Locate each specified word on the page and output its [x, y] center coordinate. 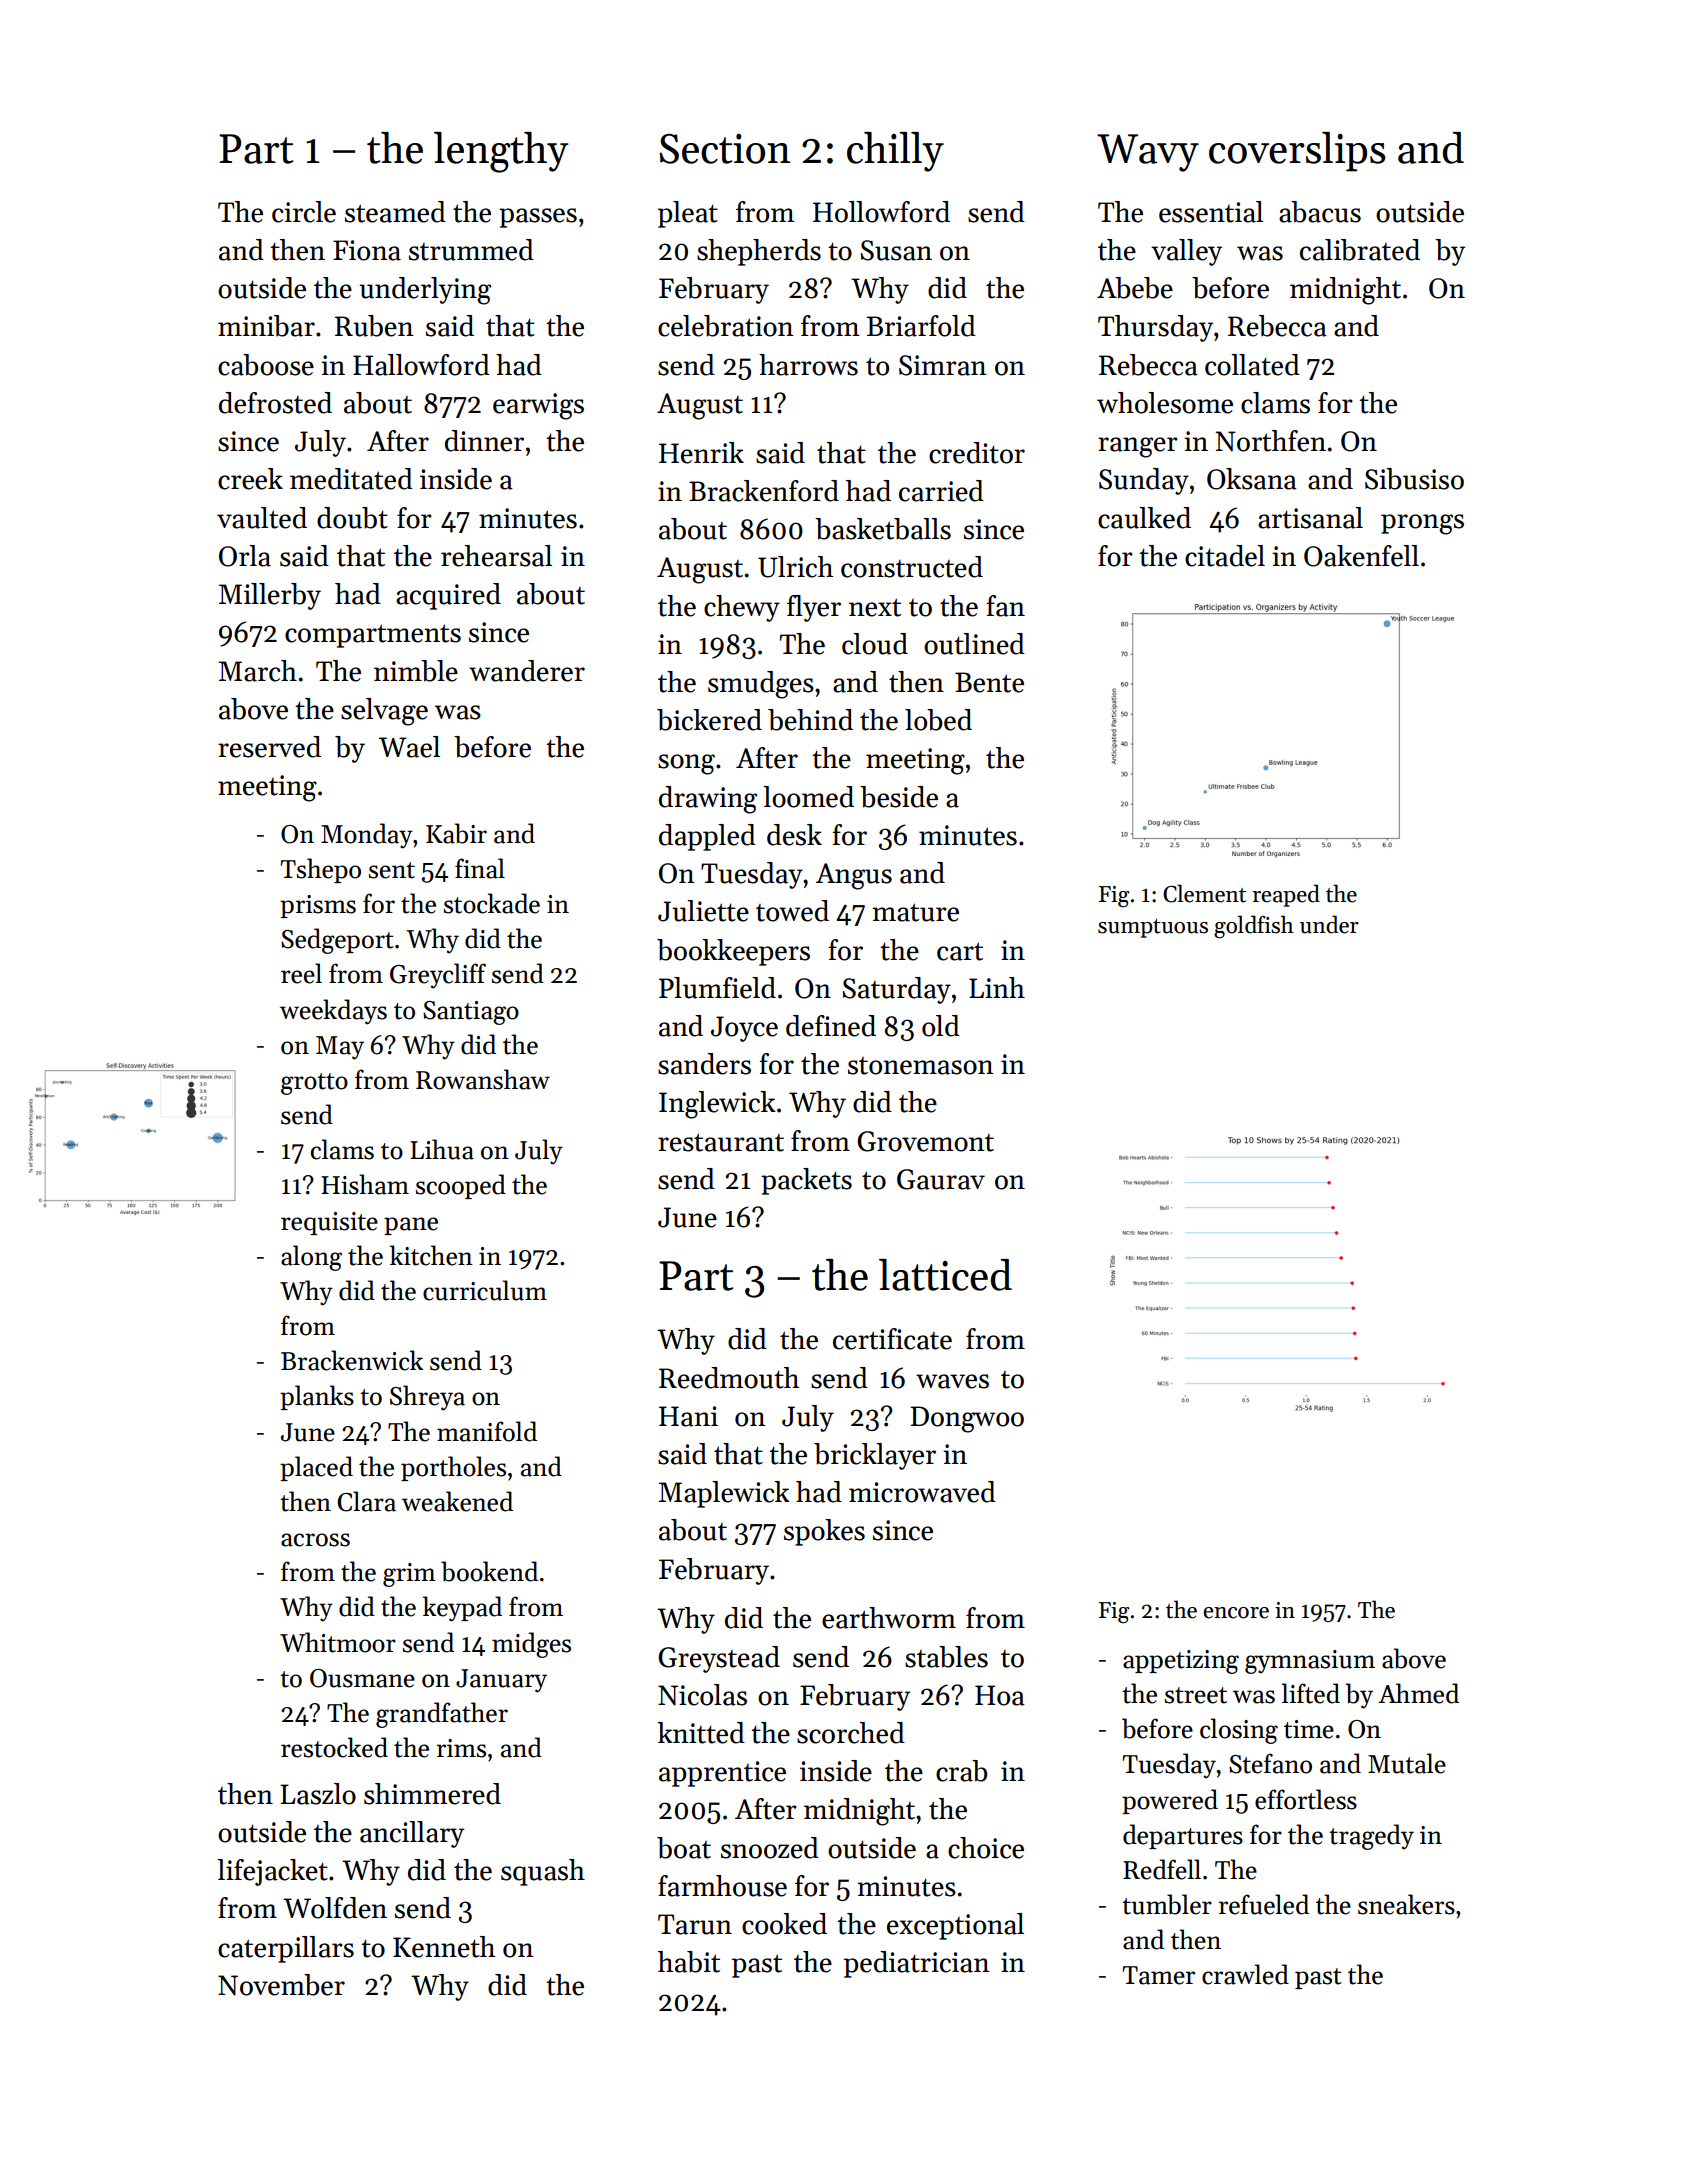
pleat [688, 214]
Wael [409, 747]
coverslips [1297, 152]
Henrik [701, 453]
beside [899, 797]
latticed [945, 1275]
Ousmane [362, 1678]
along [311, 1258]
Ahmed [1418, 1693]
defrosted [275, 403]
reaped [1286, 895]
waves [952, 1381]
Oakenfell [1361, 556]
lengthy [501, 152]
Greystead [719, 1659]
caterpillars [286, 1949]
